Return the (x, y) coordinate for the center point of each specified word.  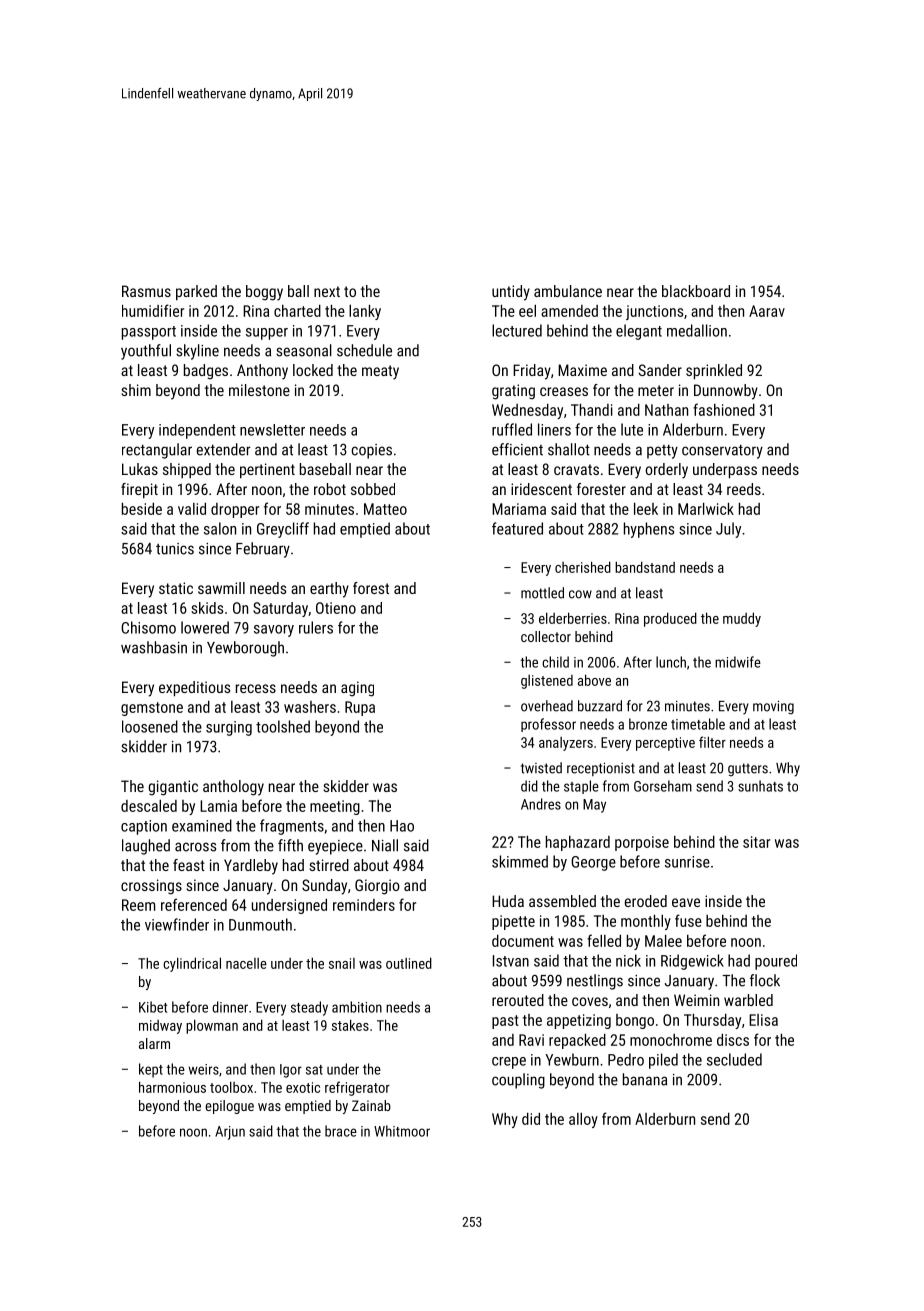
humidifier (153, 310)
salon (220, 528)
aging (357, 689)
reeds (744, 489)
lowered (205, 627)
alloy (583, 1120)
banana (645, 1079)
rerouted (518, 1000)
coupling (518, 1081)
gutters (748, 770)
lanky (365, 312)
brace (341, 1131)
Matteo (385, 509)
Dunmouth (260, 924)
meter (656, 390)
